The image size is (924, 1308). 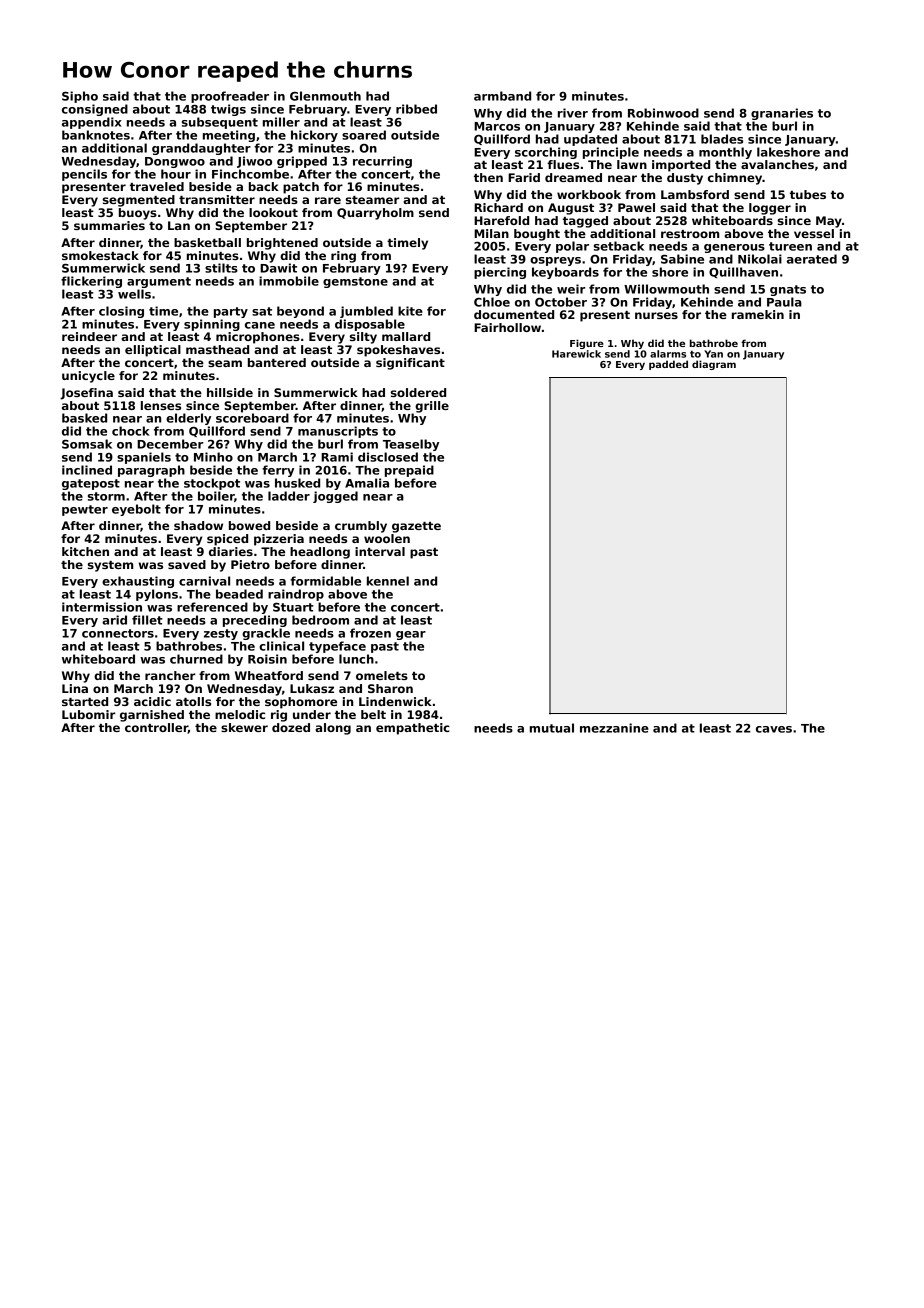 What do you see at coordinates (85, 551) in the page?
I see `kitchen` at bounding box center [85, 551].
